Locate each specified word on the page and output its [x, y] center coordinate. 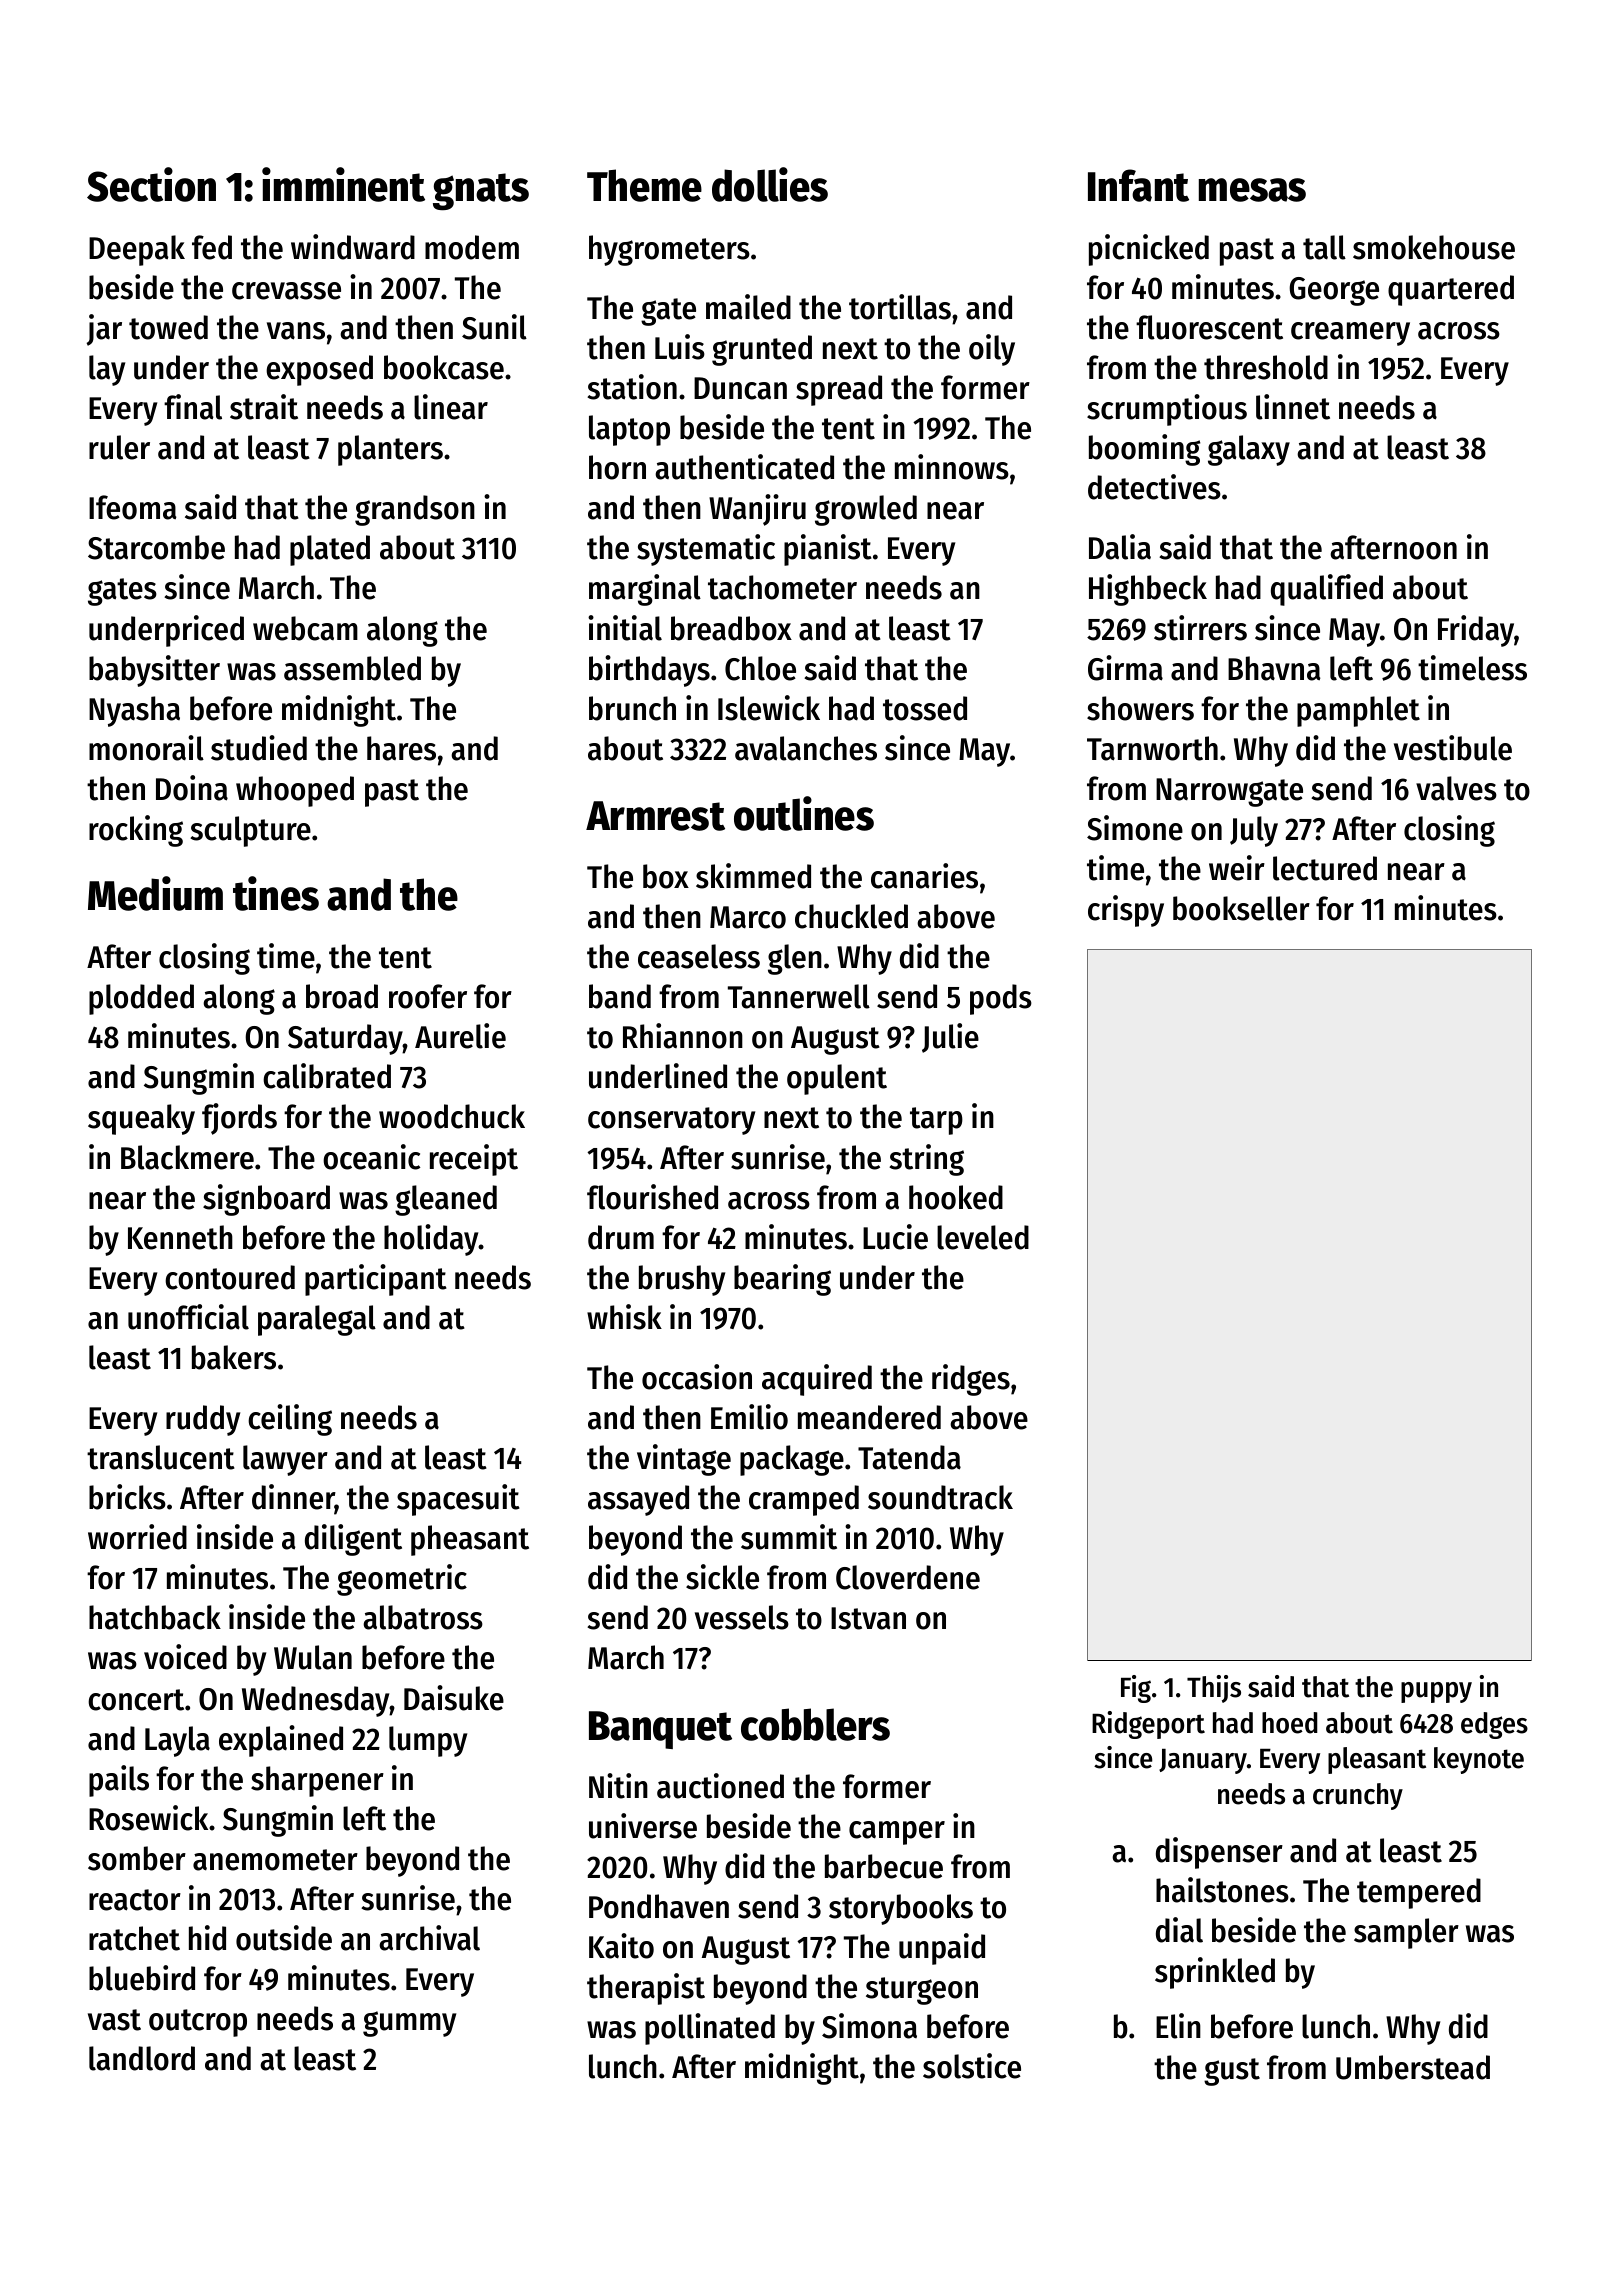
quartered [1451, 290]
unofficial [188, 1317]
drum [621, 1237]
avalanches [806, 748]
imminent [343, 184]
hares [401, 748]
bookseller [1241, 908]
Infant [1138, 185]
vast [114, 2020]
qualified [1327, 590]
